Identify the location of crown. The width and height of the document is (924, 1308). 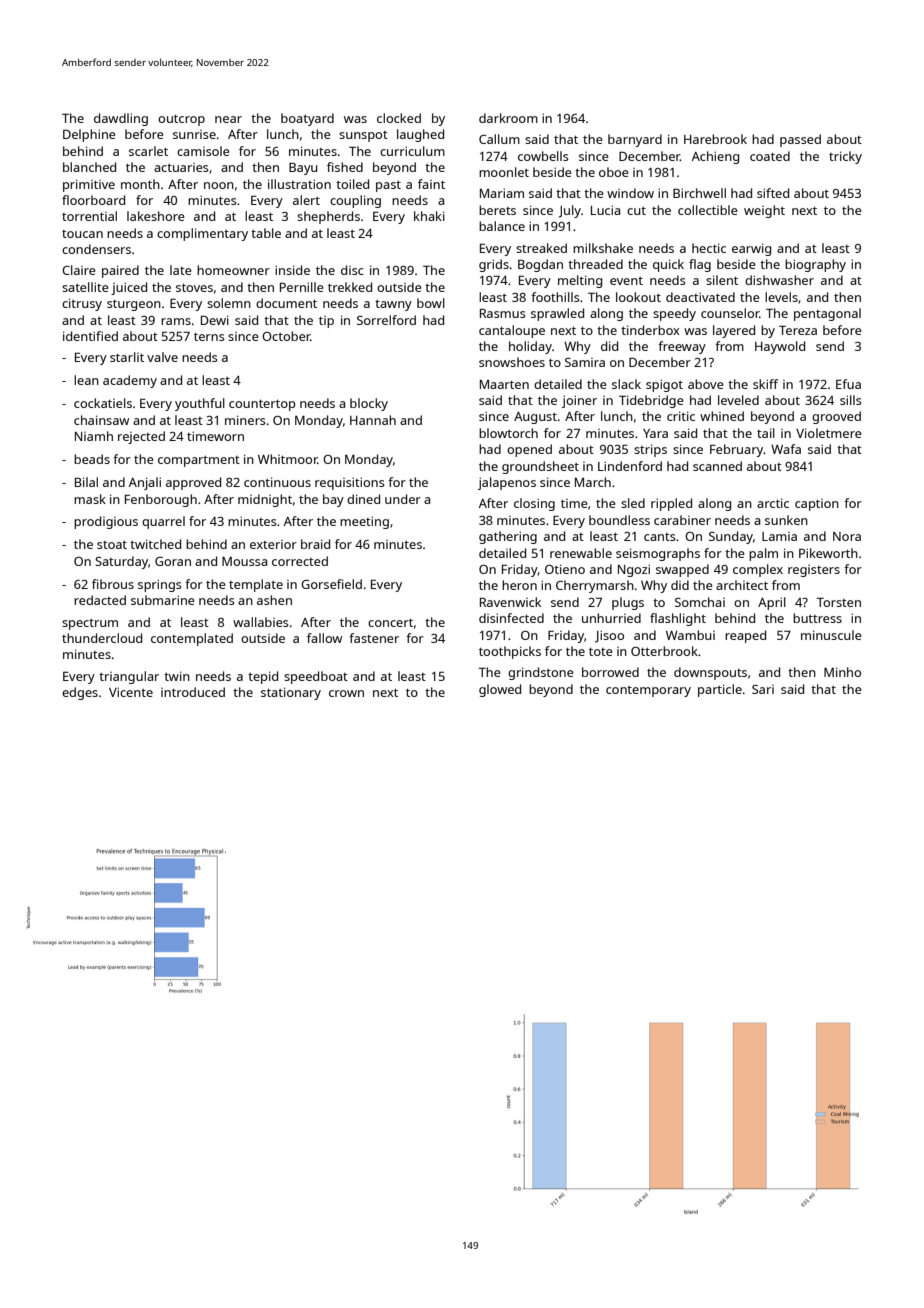
(346, 693).
